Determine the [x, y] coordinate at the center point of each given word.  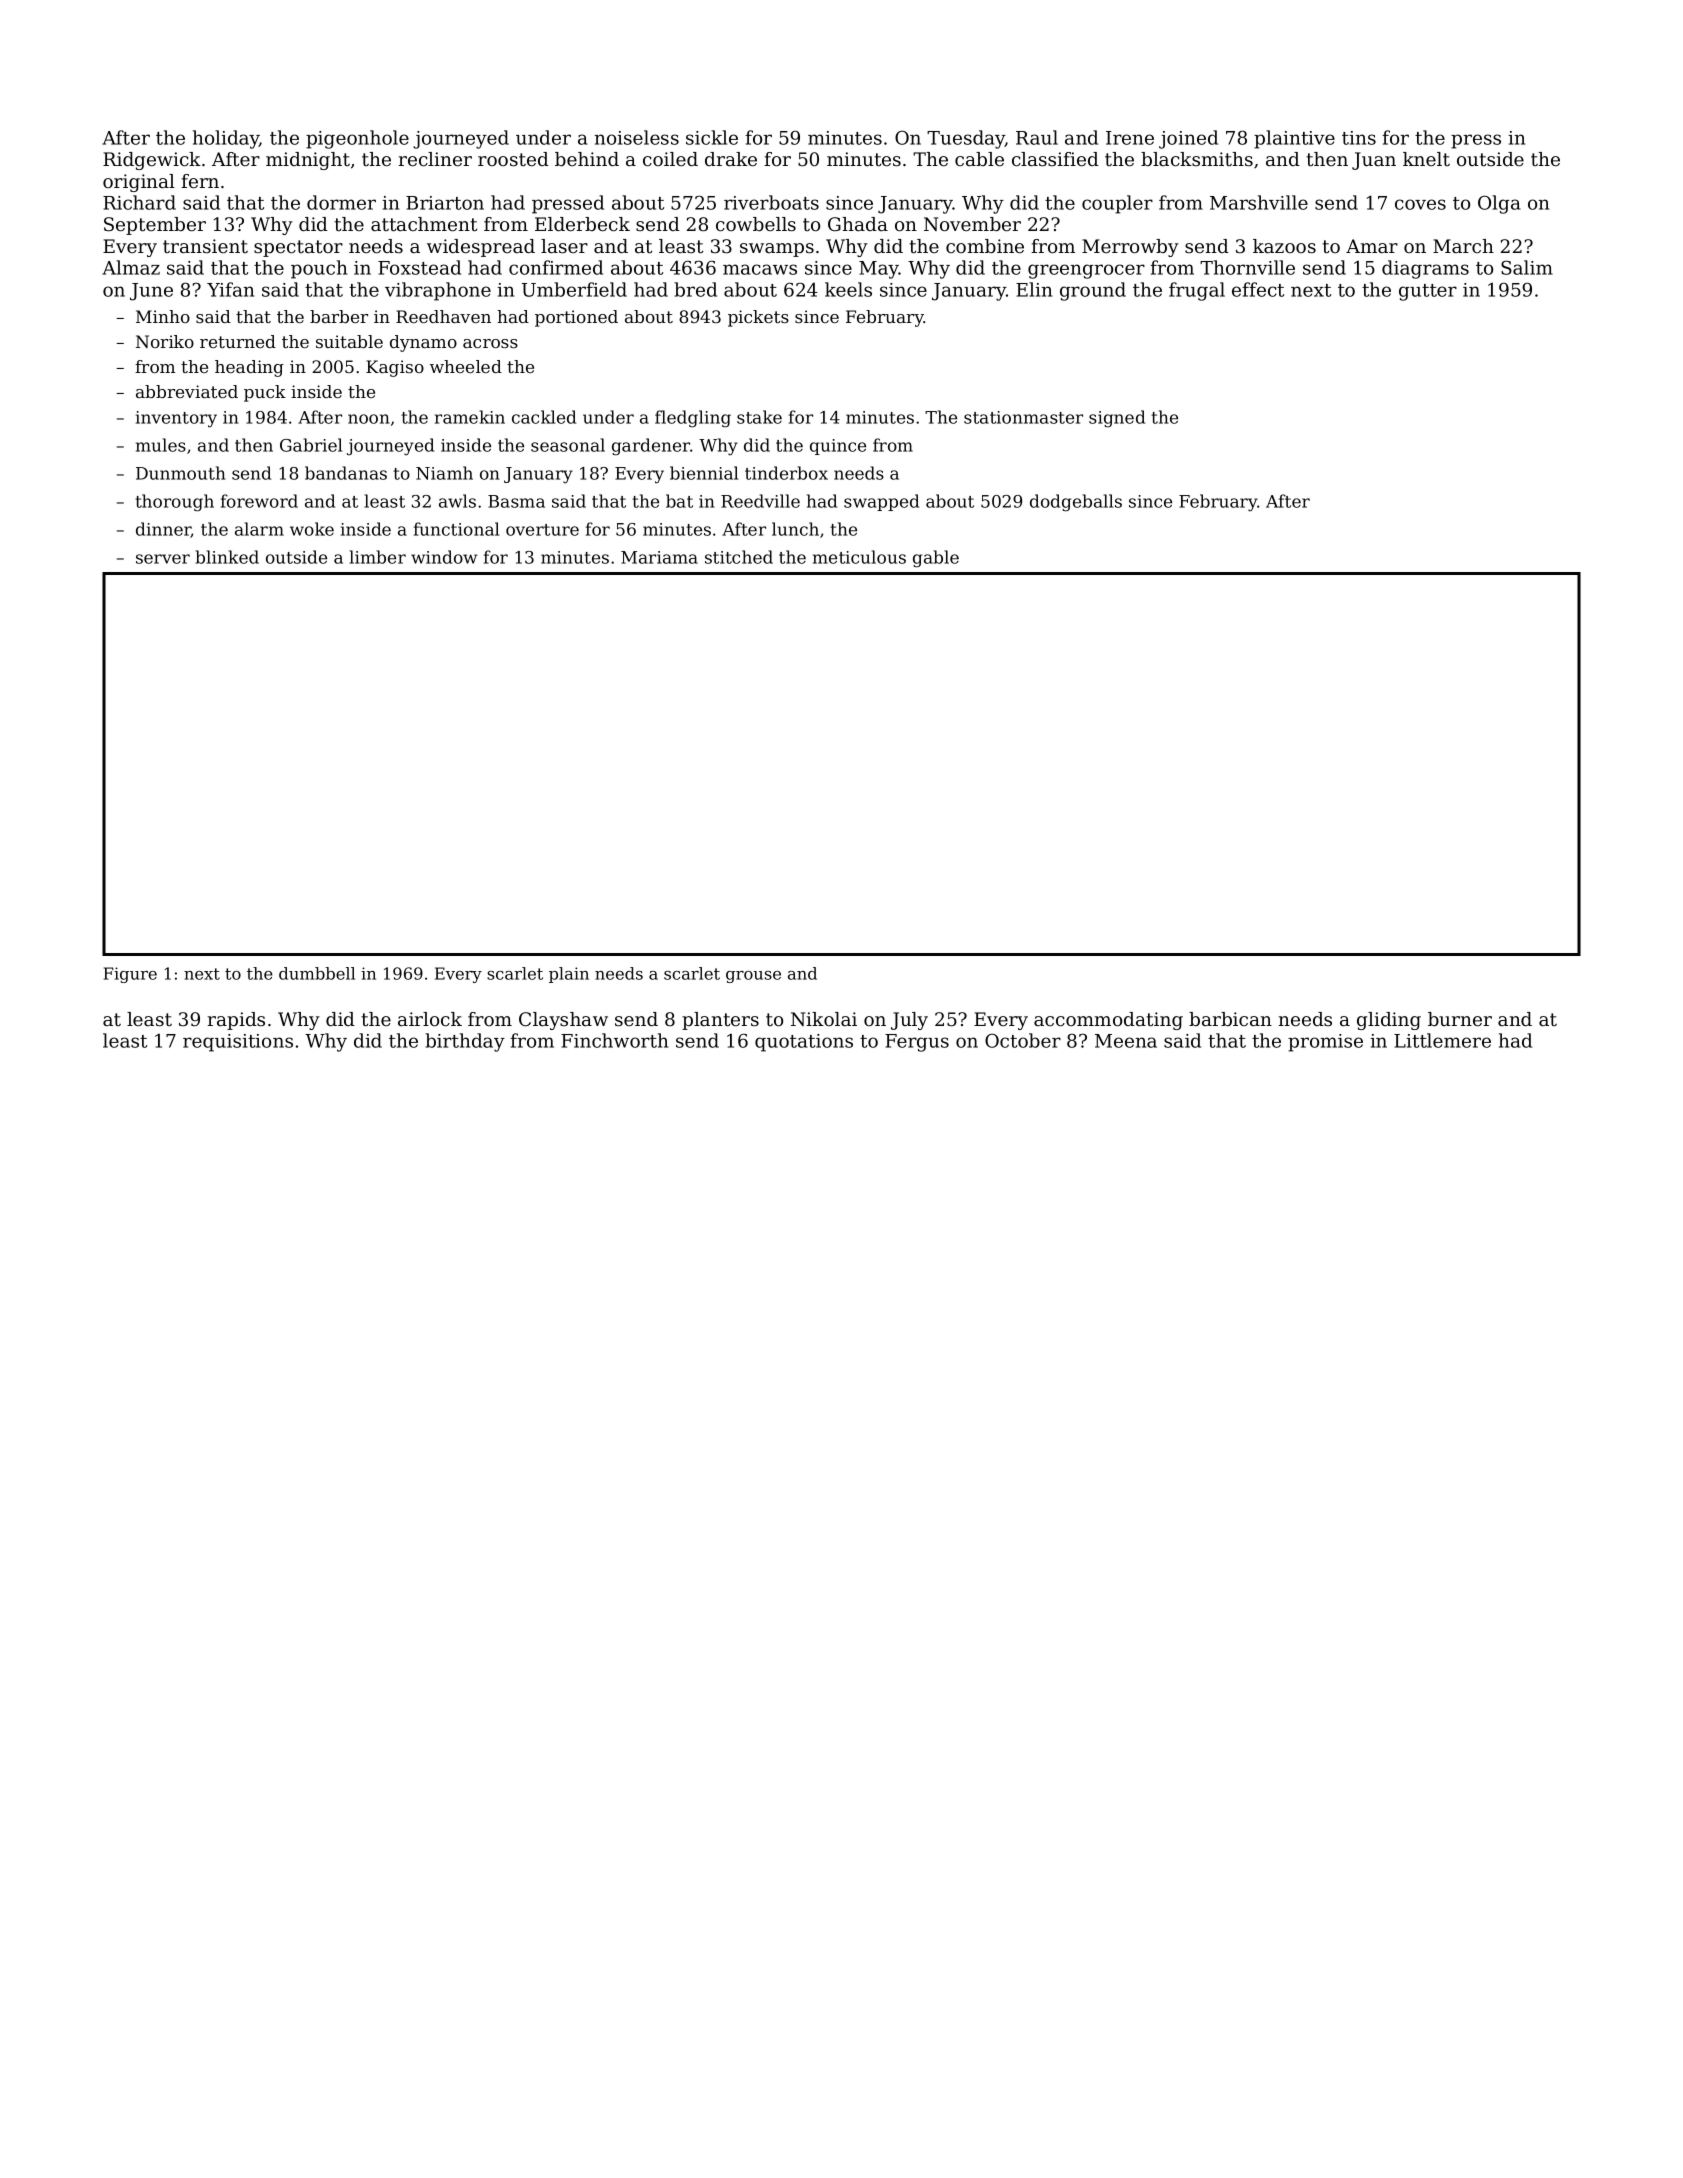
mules [161, 445]
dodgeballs [1076, 503]
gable [936, 559]
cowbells [756, 224]
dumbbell [317, 973]
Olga [1499, 204]
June [151, 292]
